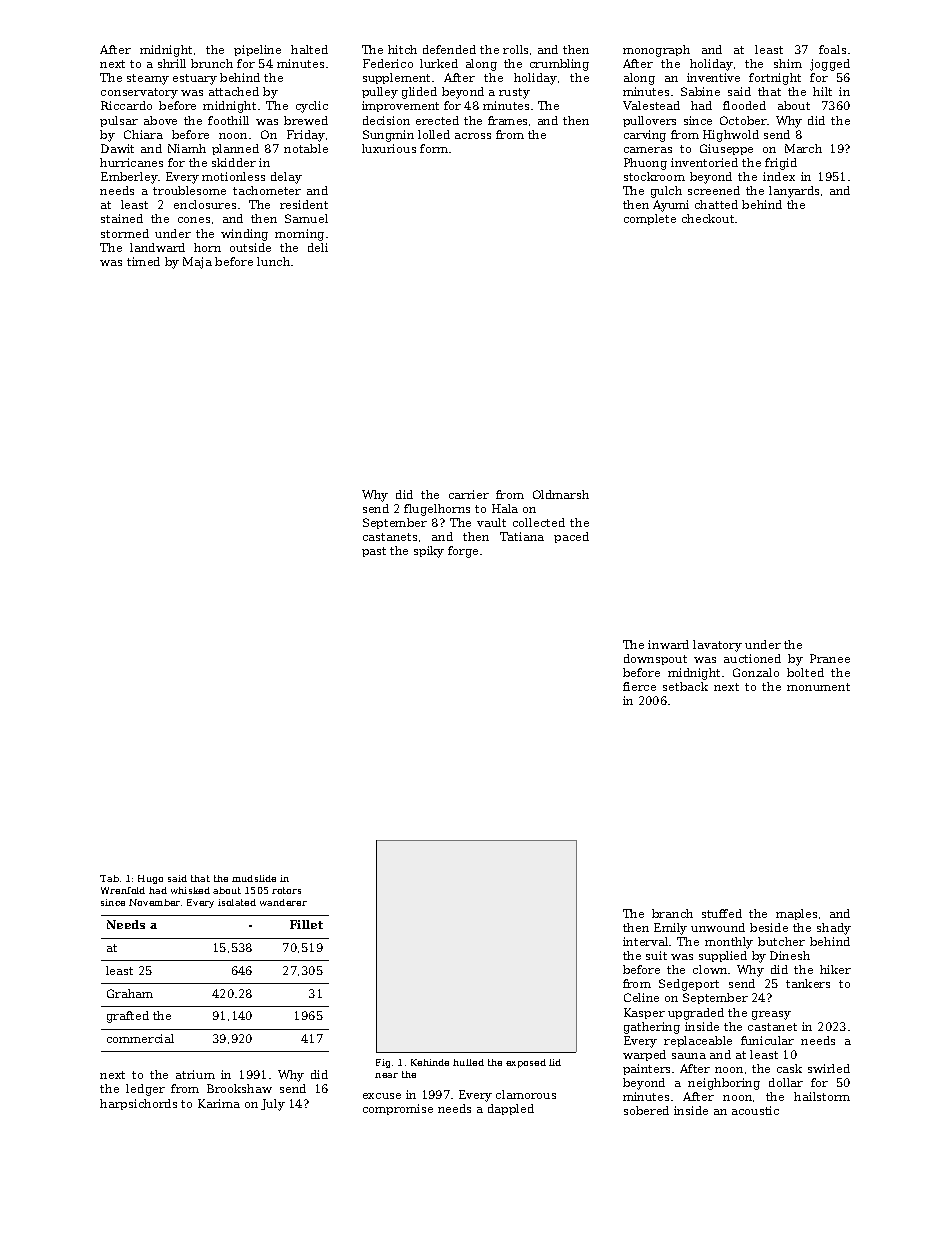 This document has width=952, height=1233. Describe the element at coordinates (559, 65) in the document. I see `crumbling` at that location.
